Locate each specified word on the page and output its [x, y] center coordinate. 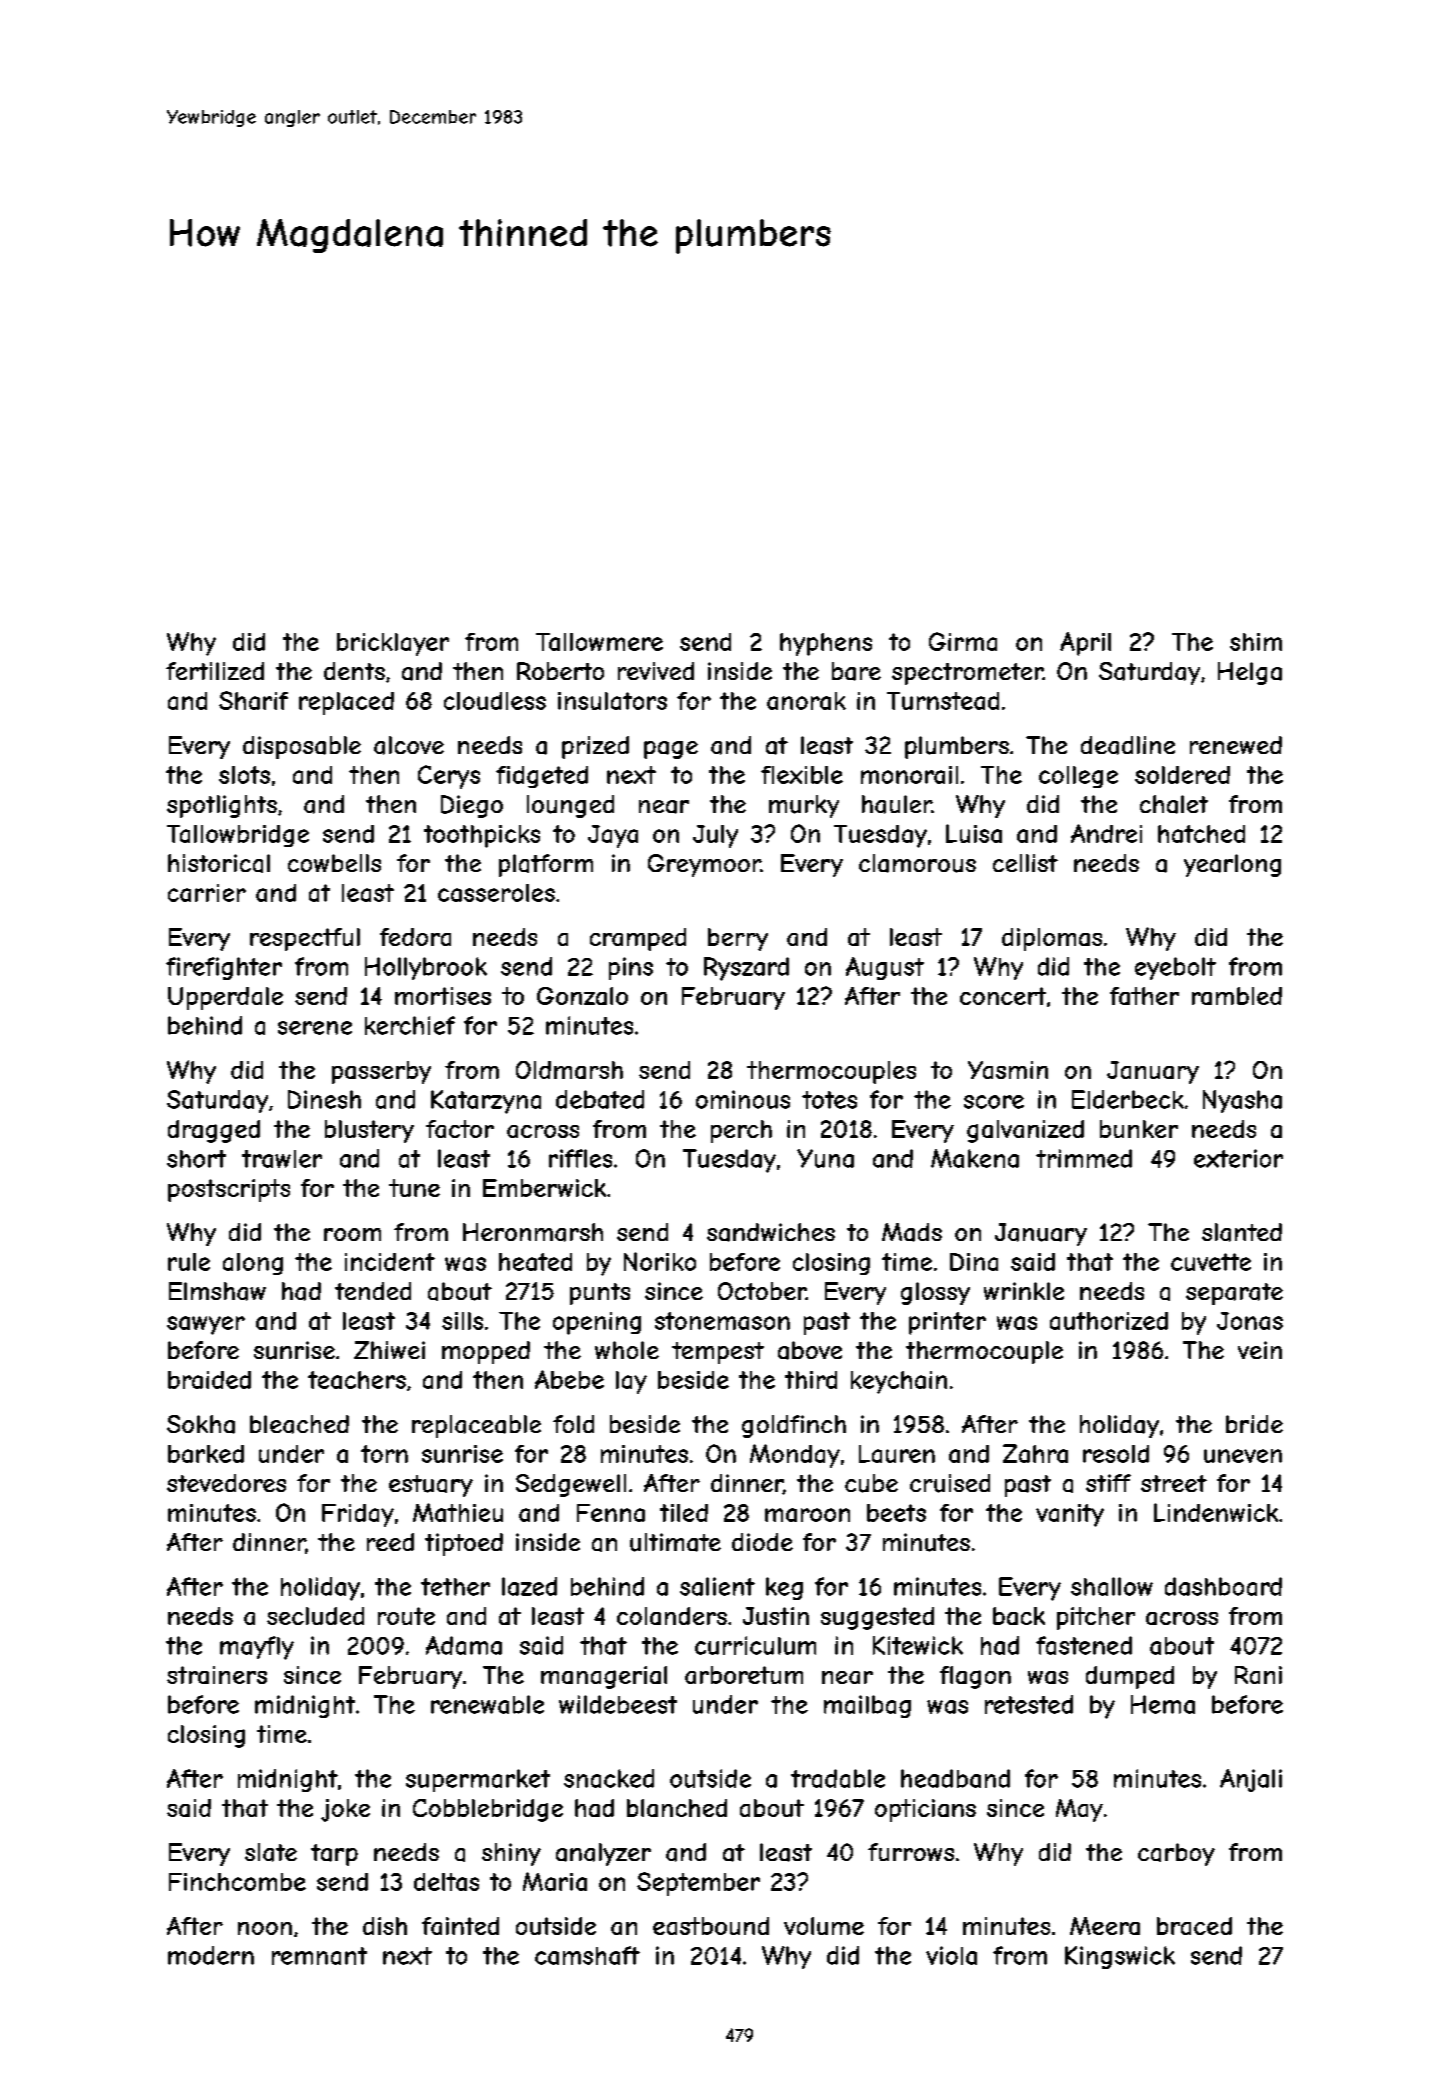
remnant [319, 1956]
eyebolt [1175, 968]
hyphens [826, 644]
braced [1194, 1926]
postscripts [229, 1190]
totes [829, 1100]
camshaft [587, 1955]
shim [1256, 642]
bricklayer [393, 644]
